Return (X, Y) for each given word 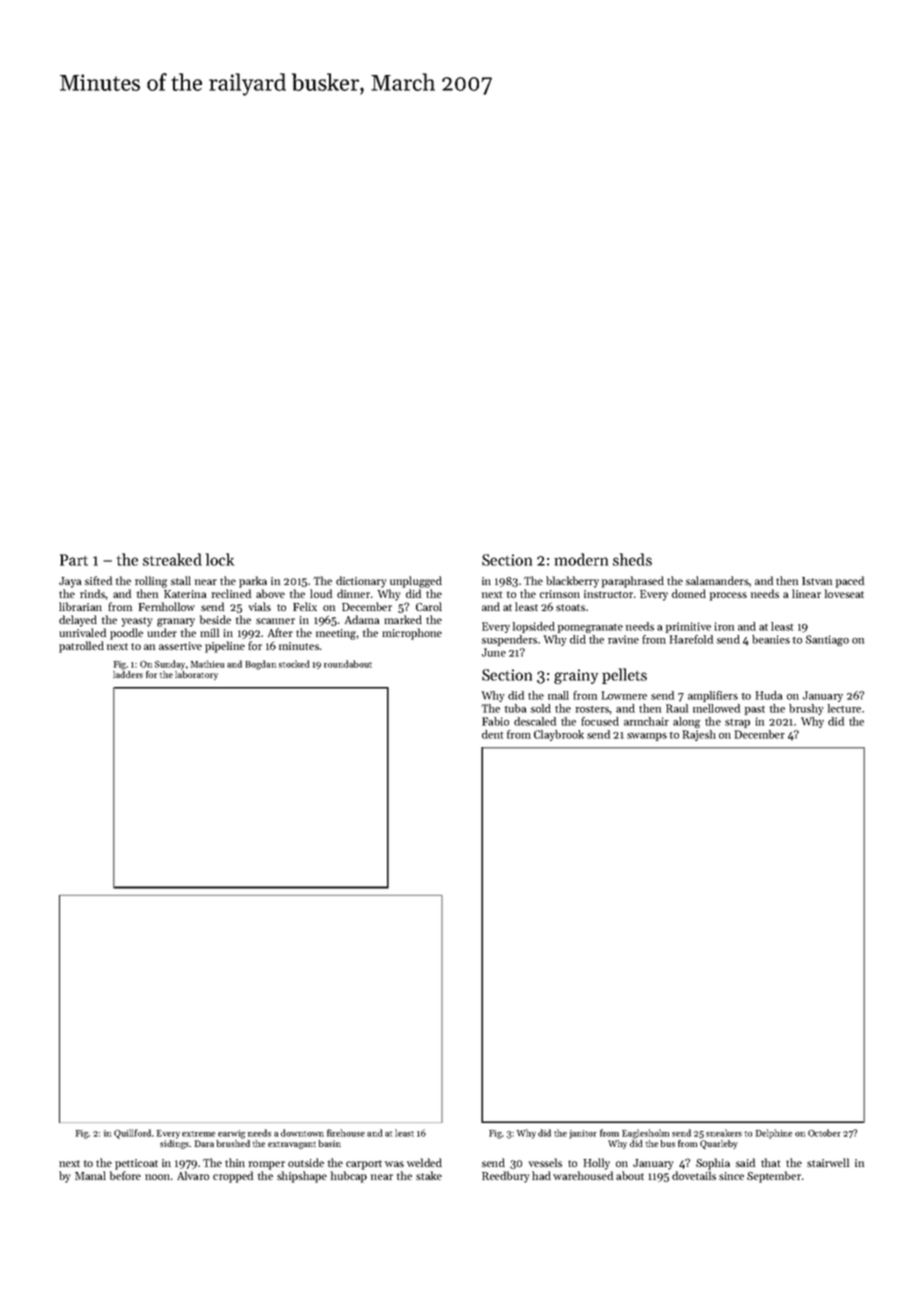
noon (157, 1177)
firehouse (346, 1133)
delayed (78, 621)
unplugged (416, 582)
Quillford (132, 1134)
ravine (623, 639)
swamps (647, 737)
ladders (128, 674)
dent (492, 734)
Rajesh (699, 735)
